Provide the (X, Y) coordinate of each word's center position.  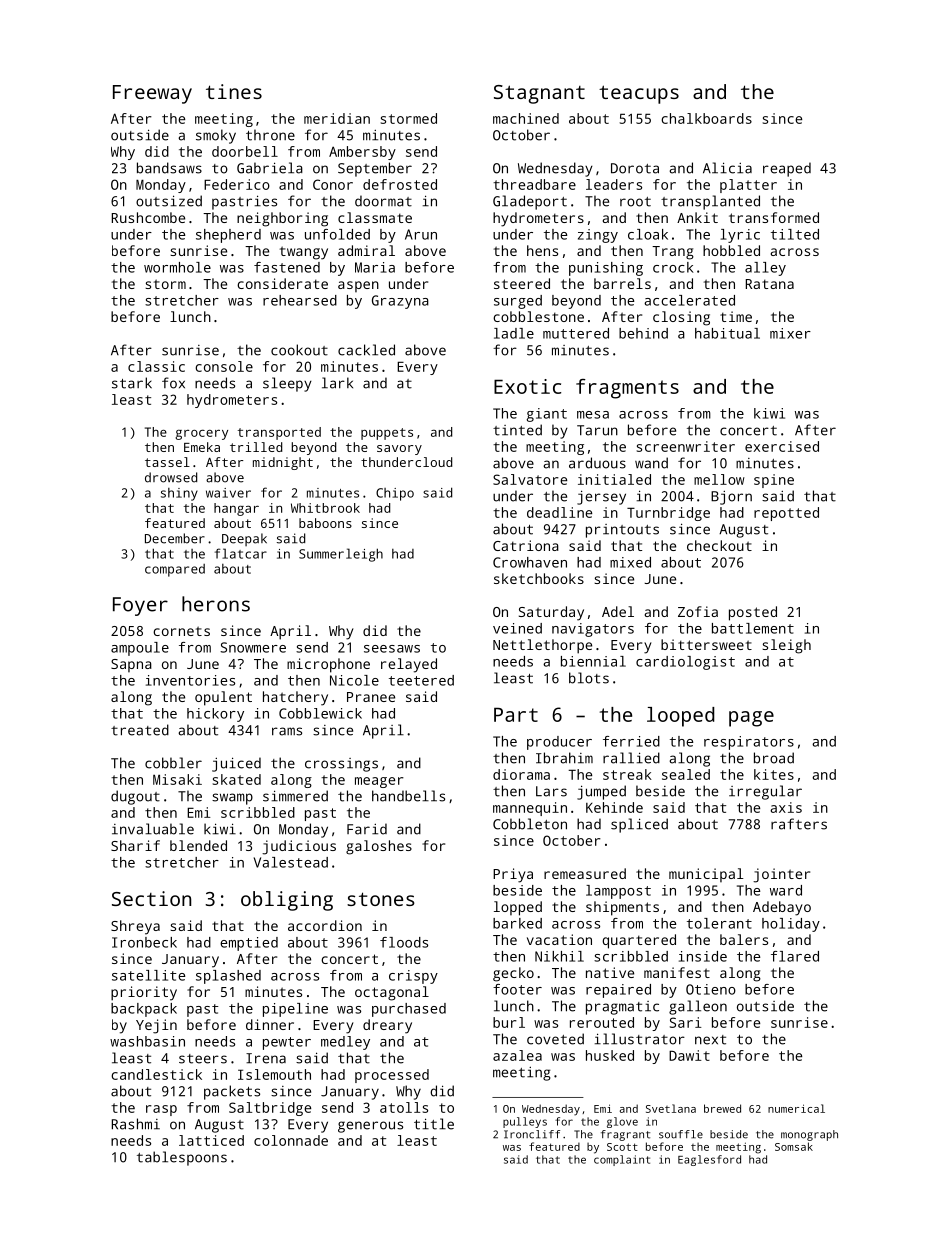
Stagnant (539, 94)
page (751, 719)
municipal (706, 875)
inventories (190, 680)
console (224, 366)
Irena (266, 1058)
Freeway (152, 94)
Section (151, 898)
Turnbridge (668, 514)
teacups (639, 94)
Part (516, 714)
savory (399, 450)
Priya (513, 875)
